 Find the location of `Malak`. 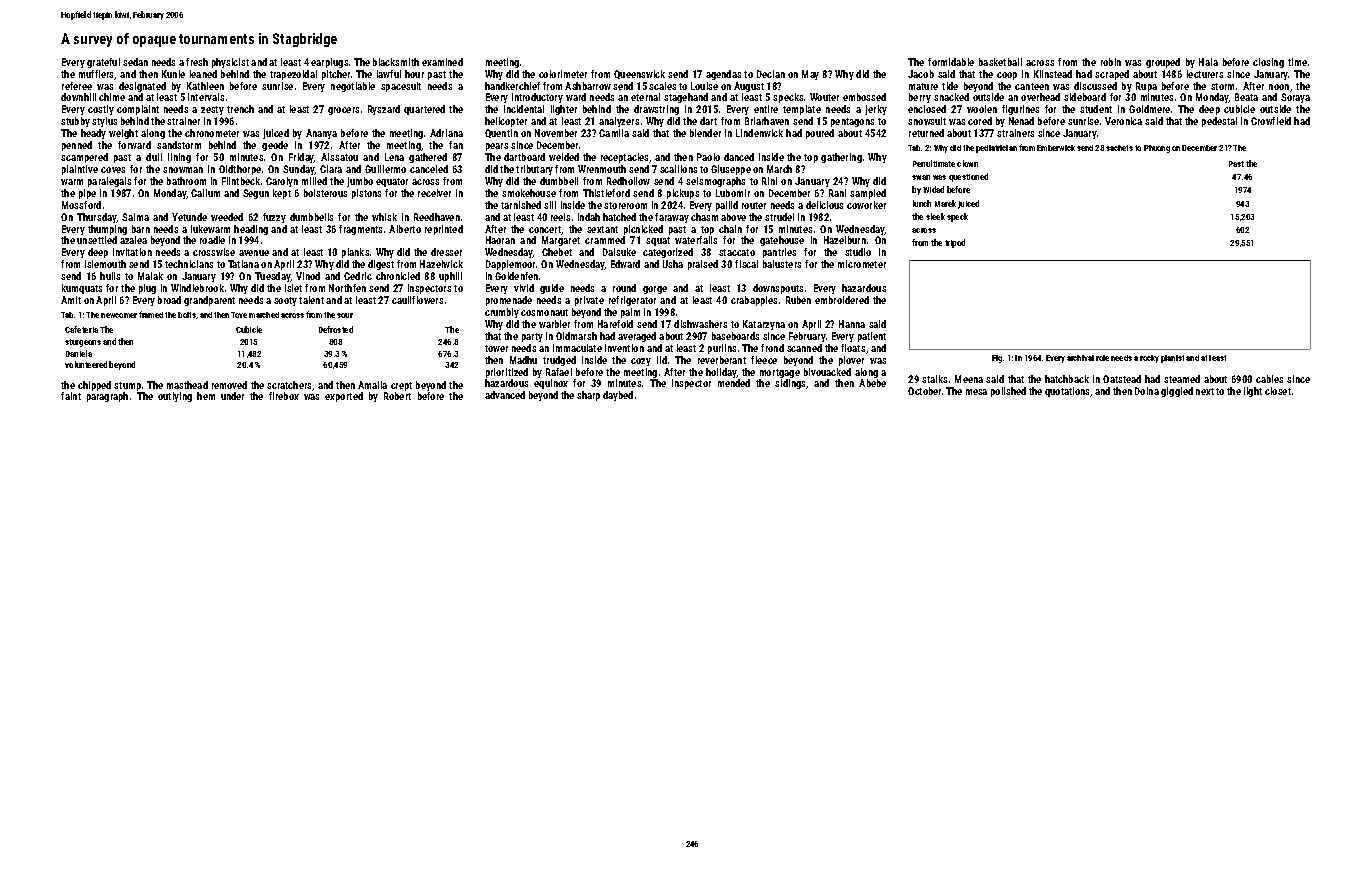

Malak is located at coordinates (150, 276).
